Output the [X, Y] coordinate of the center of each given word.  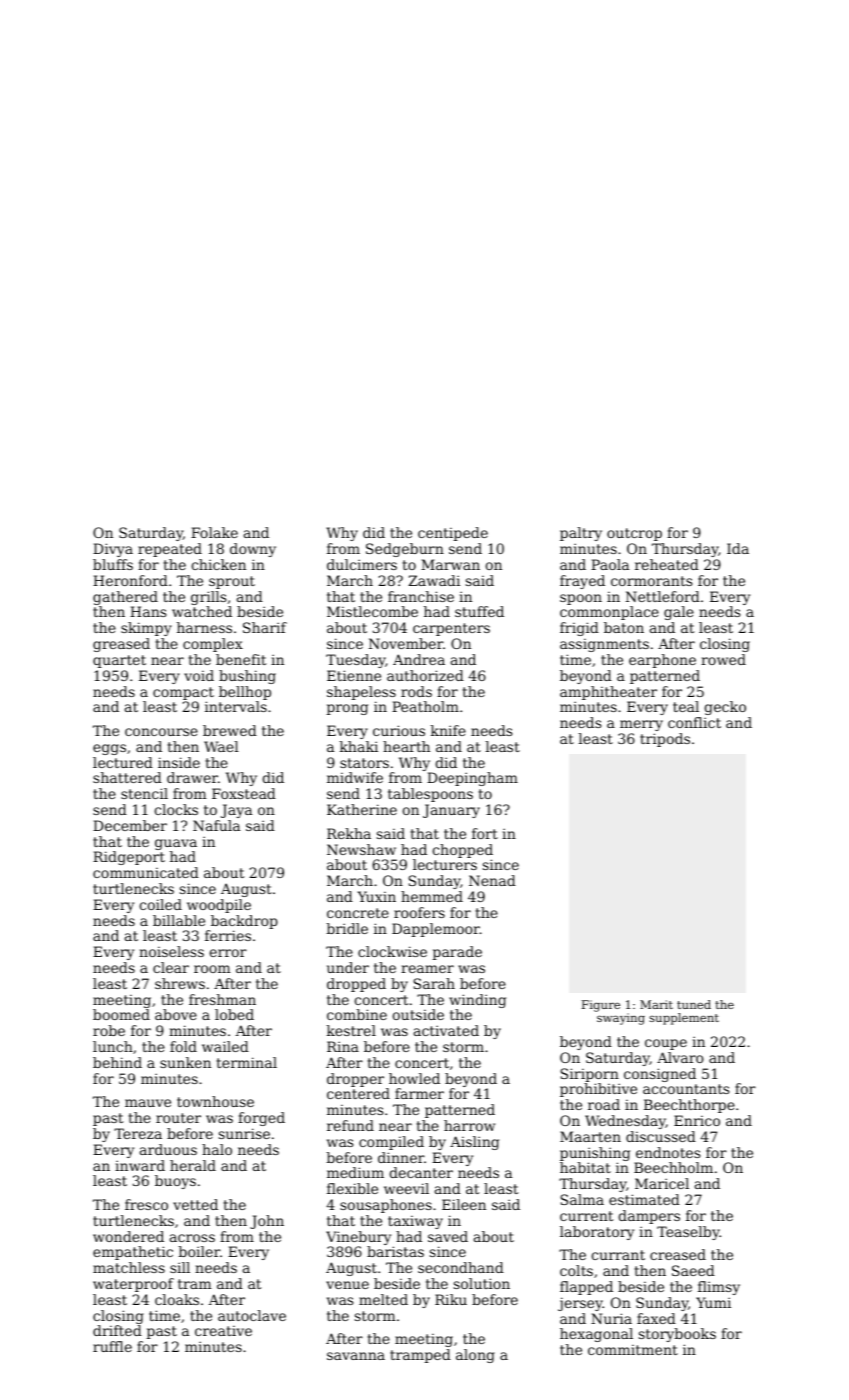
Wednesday [625, 1122]
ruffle [112, 1346]
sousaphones [386, 1206]
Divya [113, 550]
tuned [694, 1004]
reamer [427, 969]
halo [217, 1149]
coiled [161, 904]
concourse [161, 732]
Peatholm [425, 706]
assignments [604, 645]
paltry [581, 534]
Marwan [450, 564]
